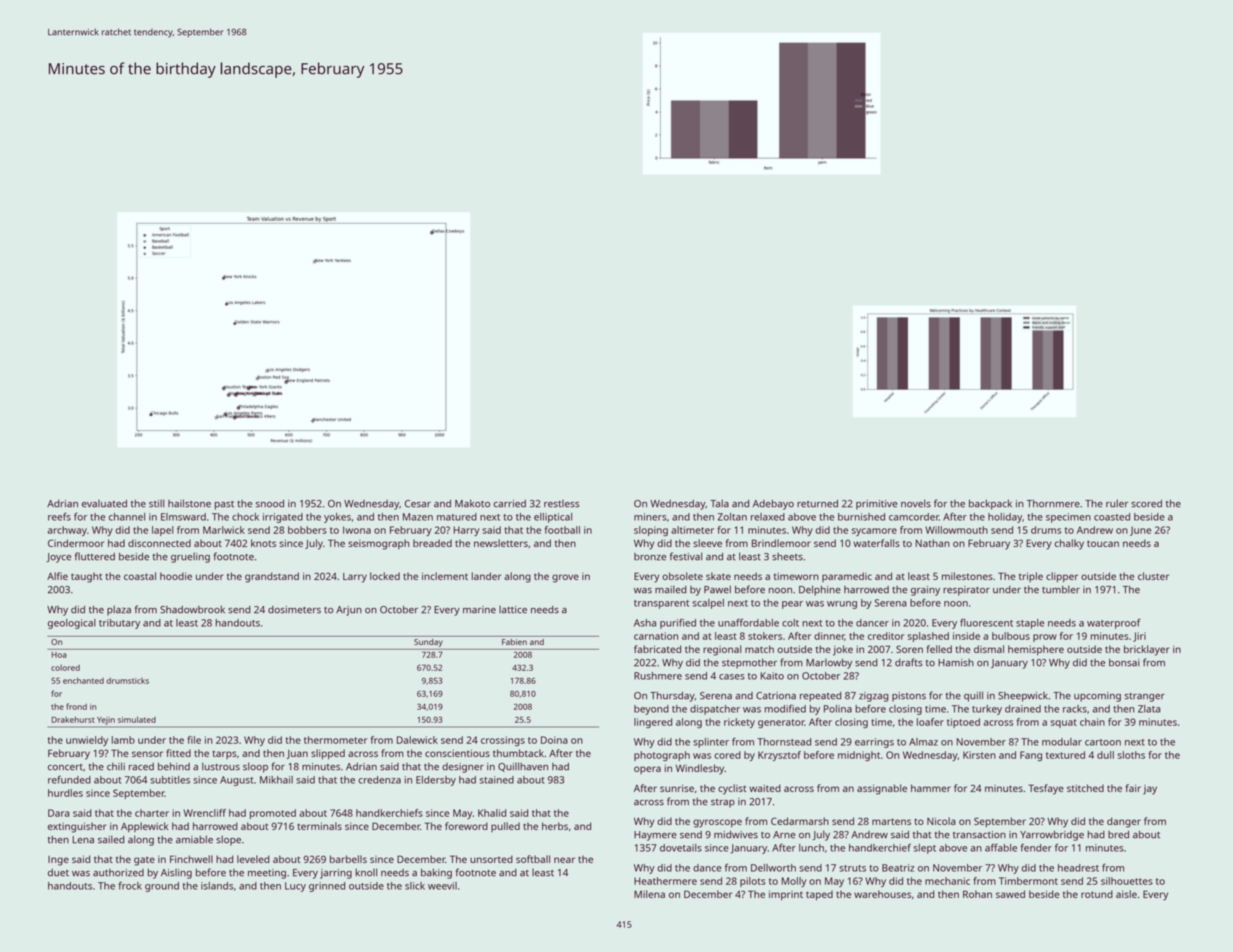 The width and height of the screenshot is (1233, 952). What do you see at coordinates (662, 756) in the screenshot?
I see `photograph` at bounding box center [662, 756].
